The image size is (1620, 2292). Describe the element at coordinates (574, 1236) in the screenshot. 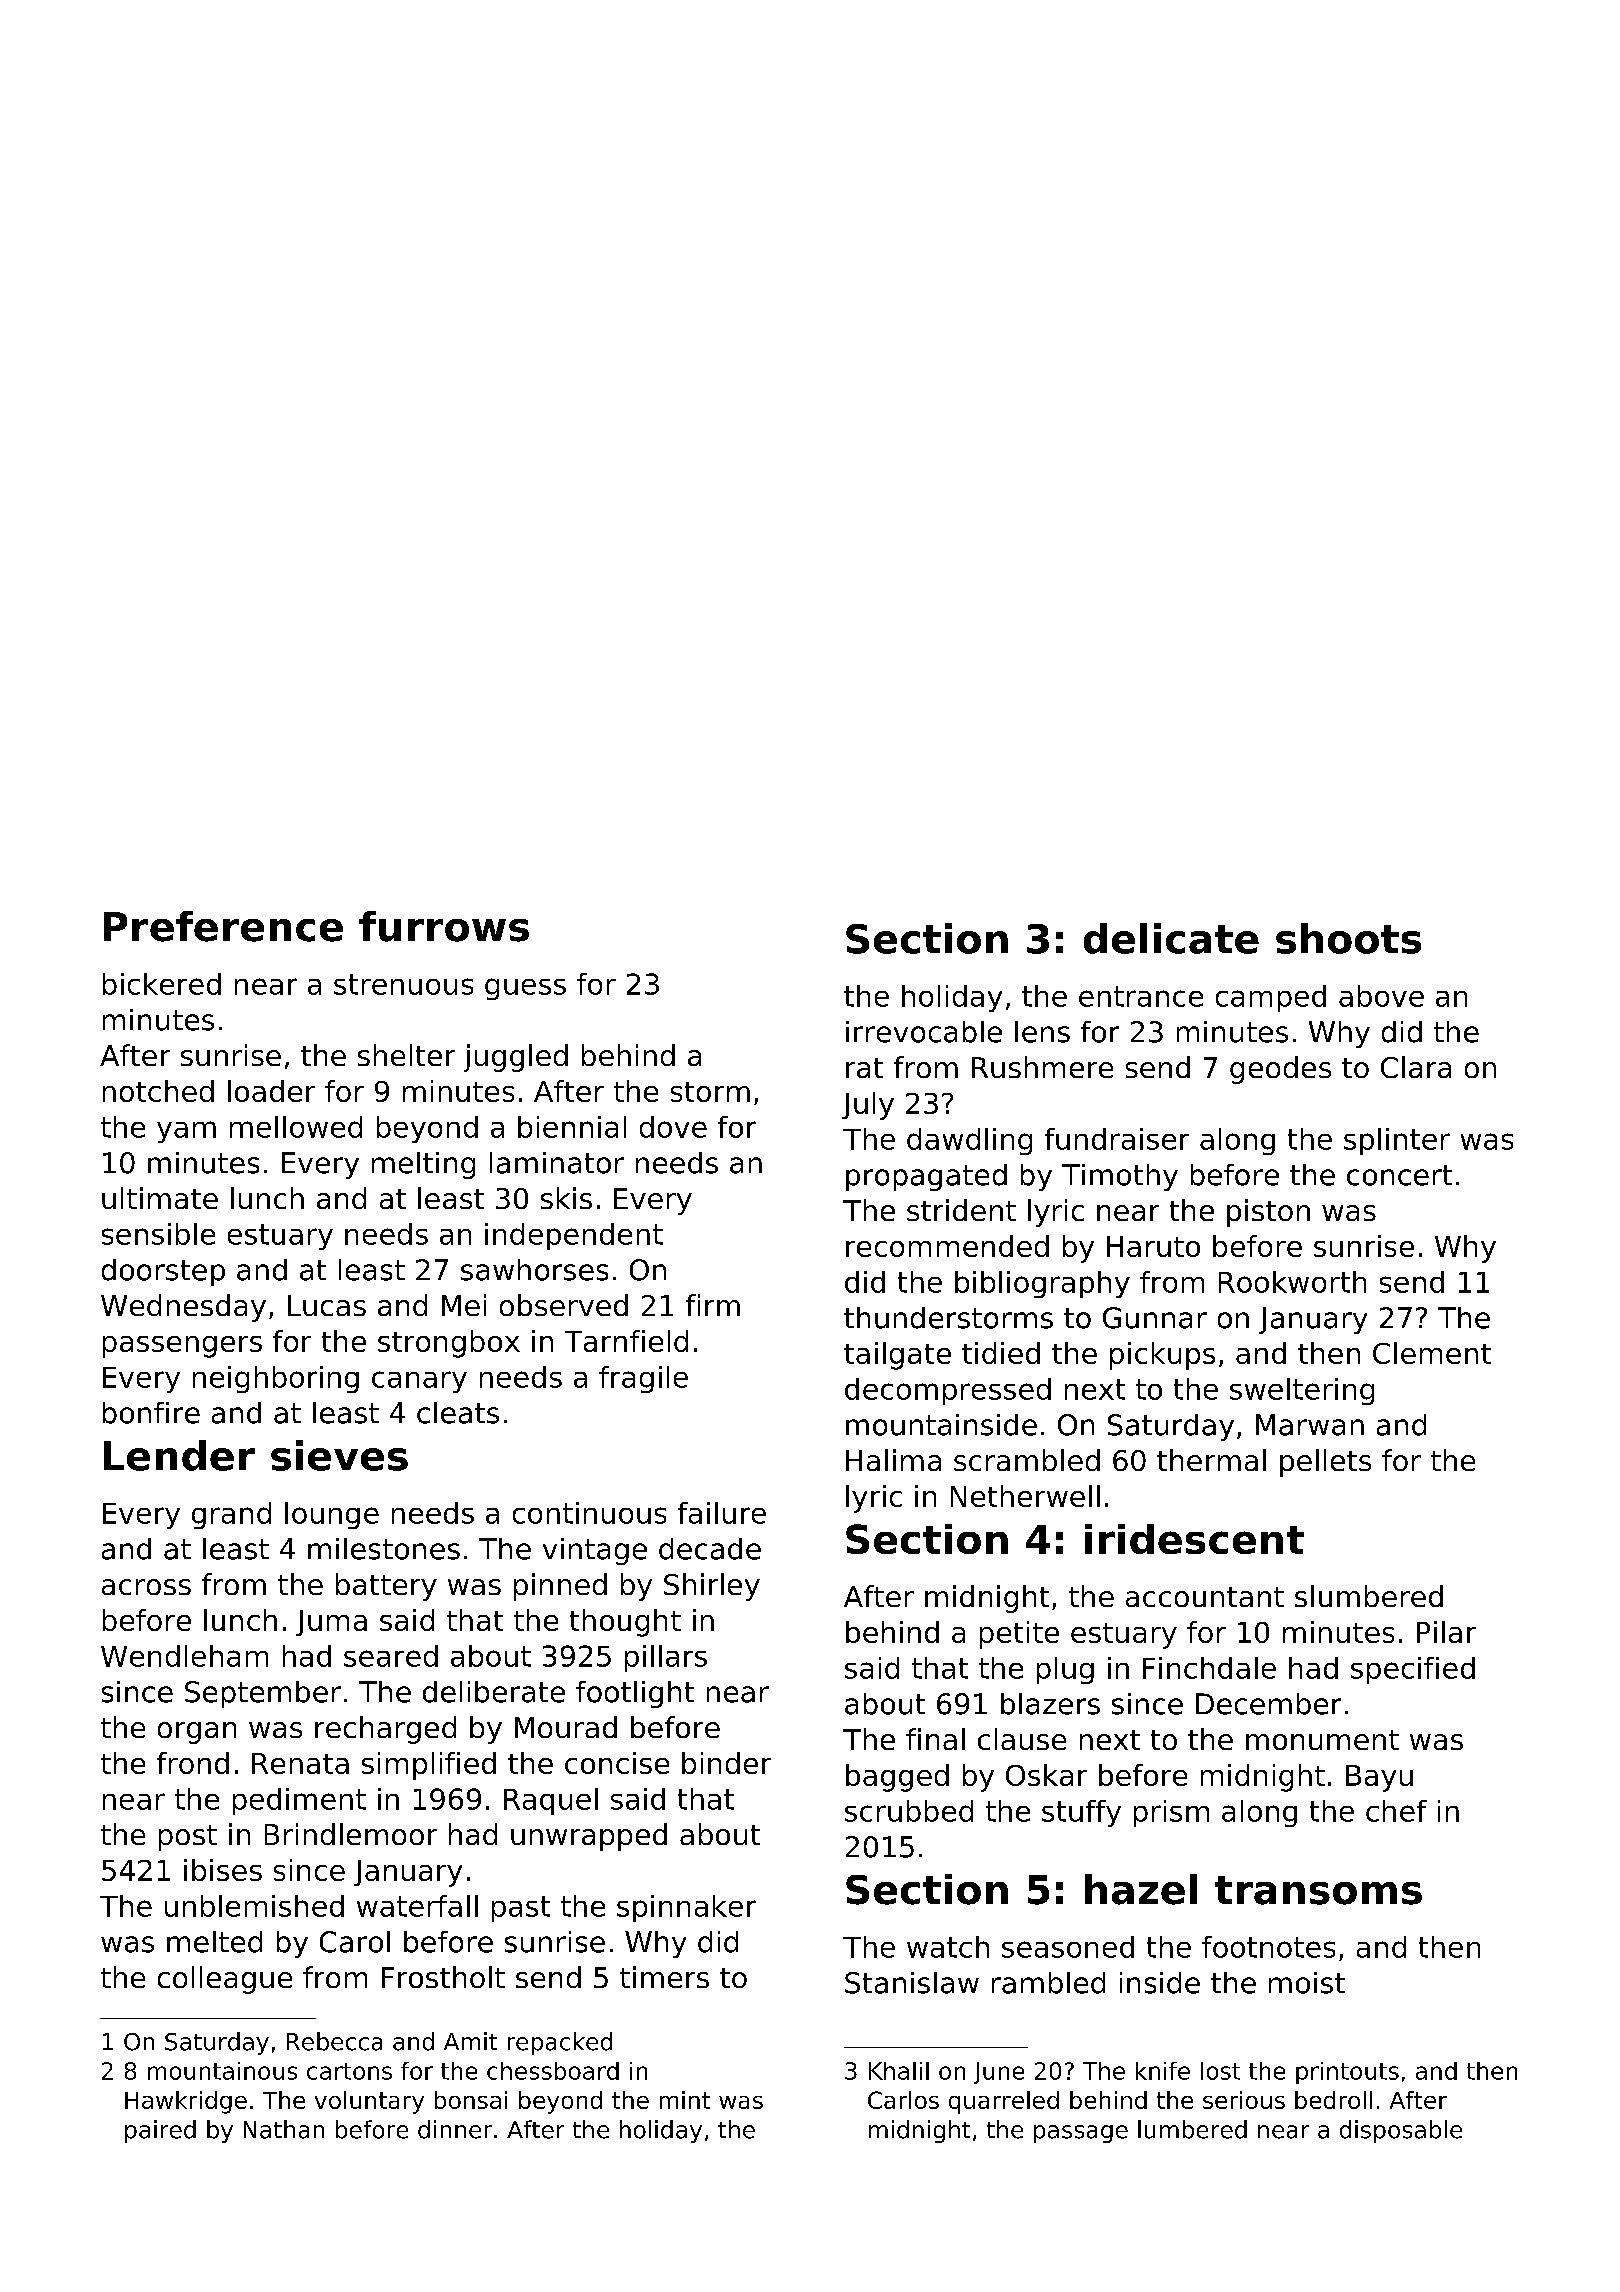

I see `independent` at that location.
